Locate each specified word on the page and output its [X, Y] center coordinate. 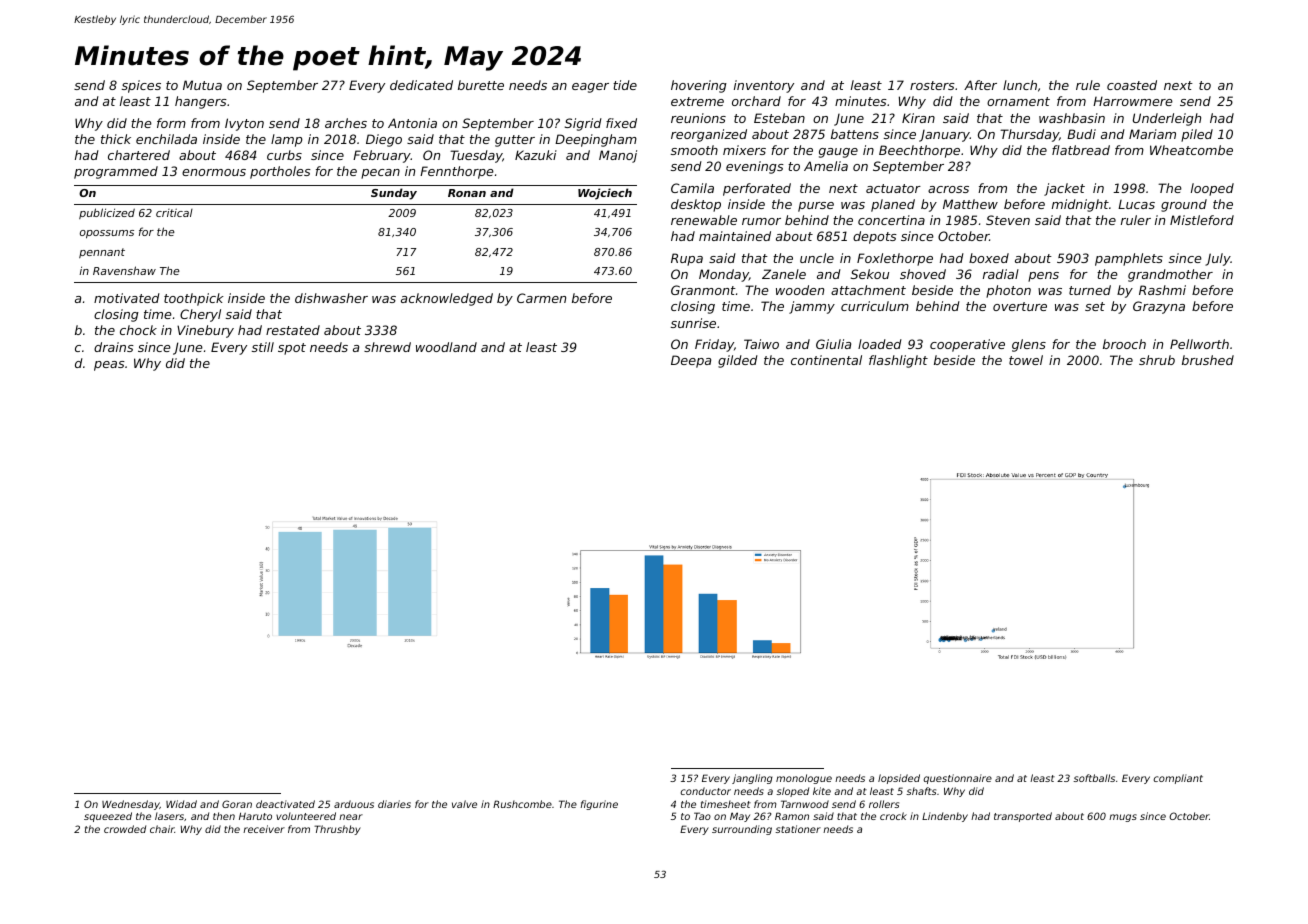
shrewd [387, 347]
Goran [237, 804]
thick [116, 139]
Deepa [691, 361]
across [948, 189]
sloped [792, 792]
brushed [1208, 360]
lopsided [899, 779]
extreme [697, 101]
